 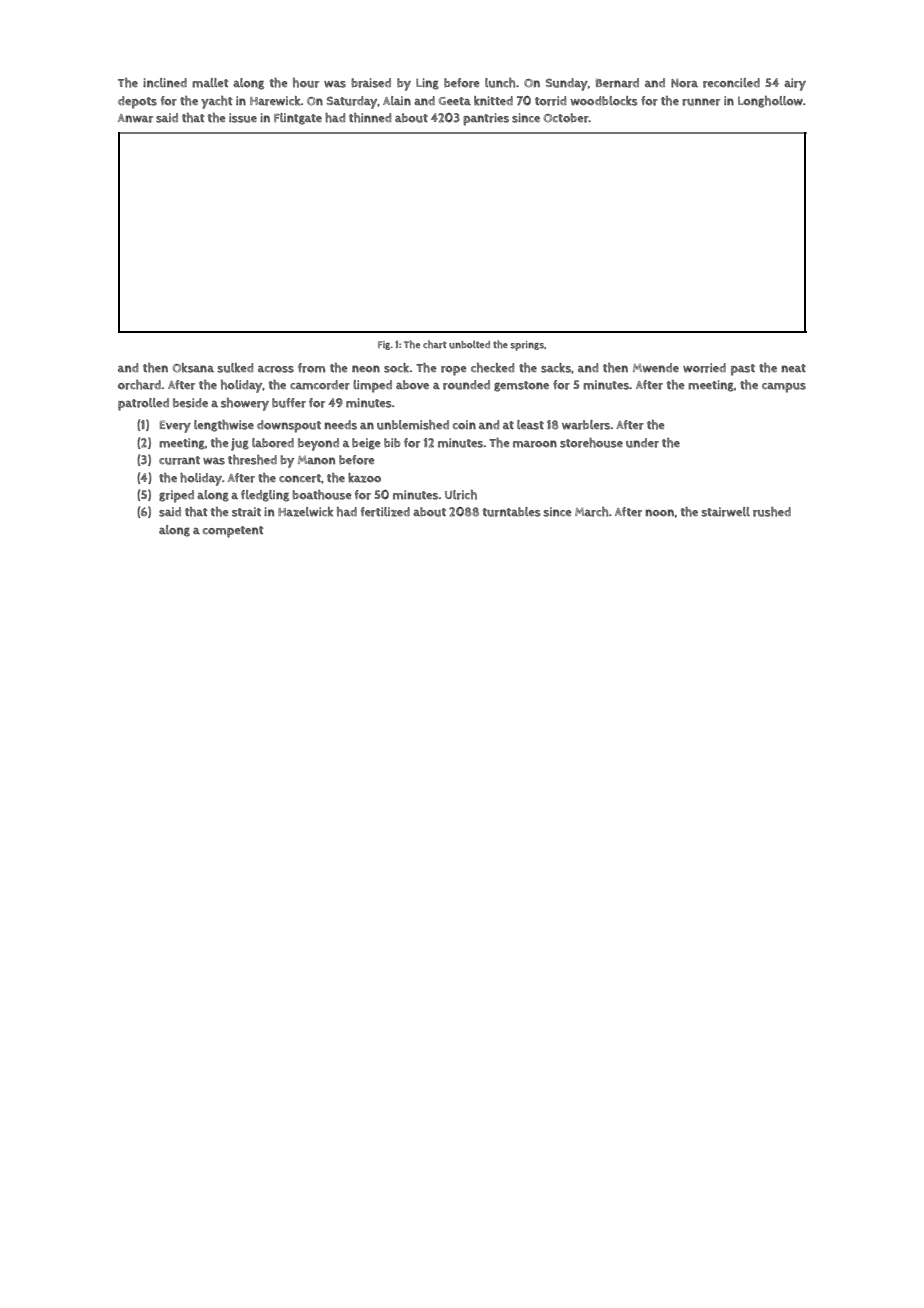 I want to click on October, so click(x=566, y=118).
